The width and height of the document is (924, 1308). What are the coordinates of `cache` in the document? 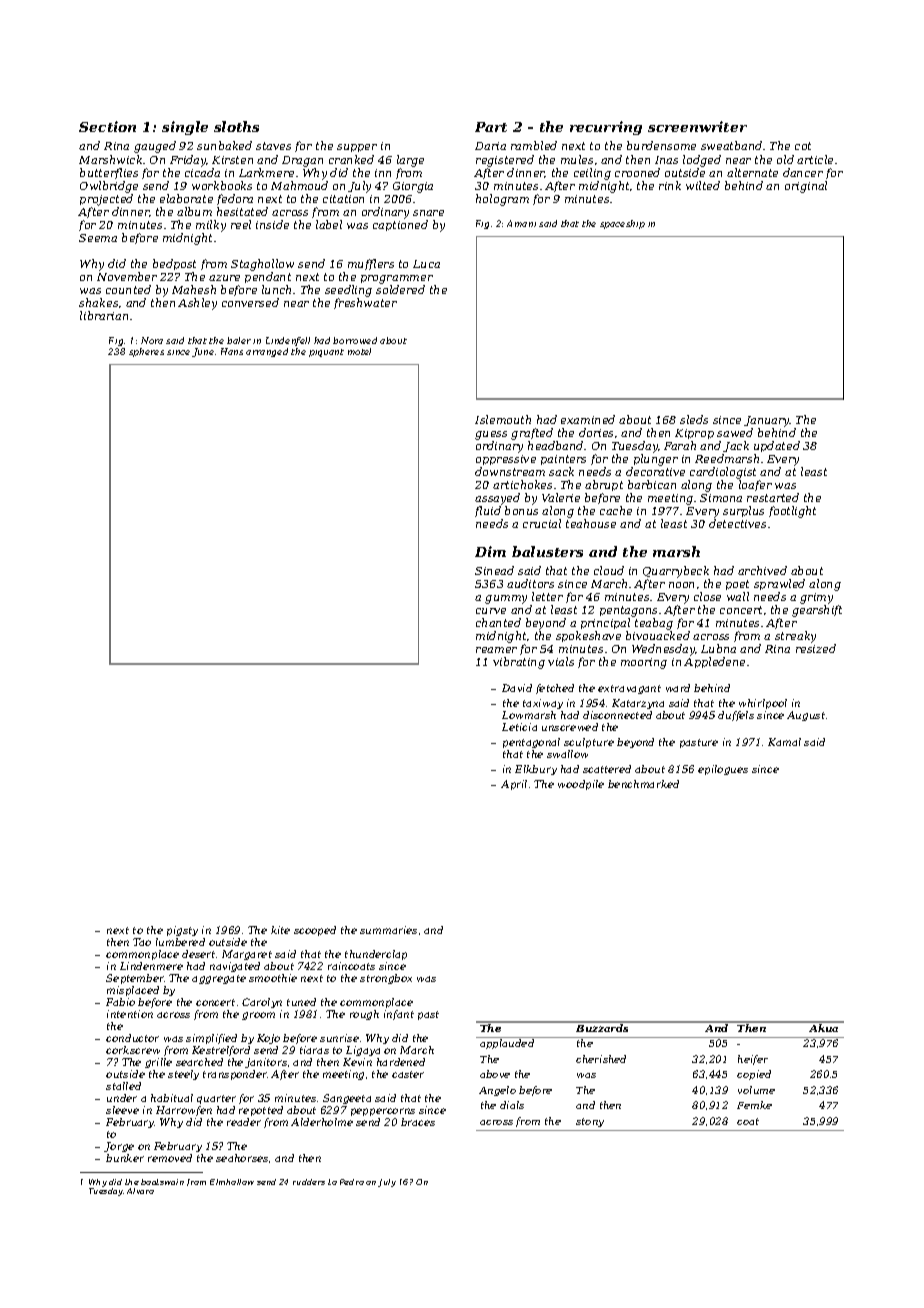 It's located at (616, 510).
